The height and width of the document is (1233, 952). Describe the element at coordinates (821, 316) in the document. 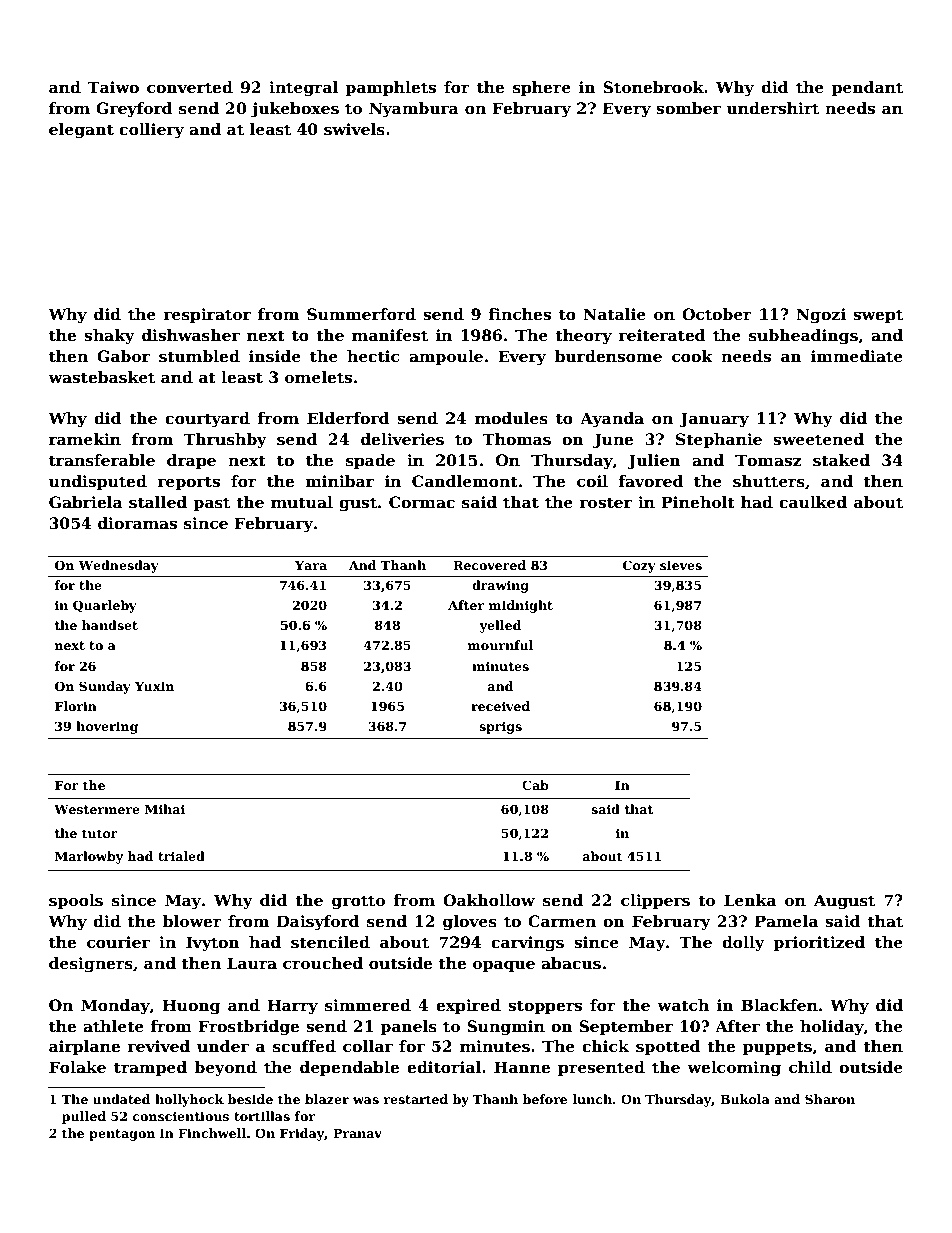

I see `Ngozi` at that location.
